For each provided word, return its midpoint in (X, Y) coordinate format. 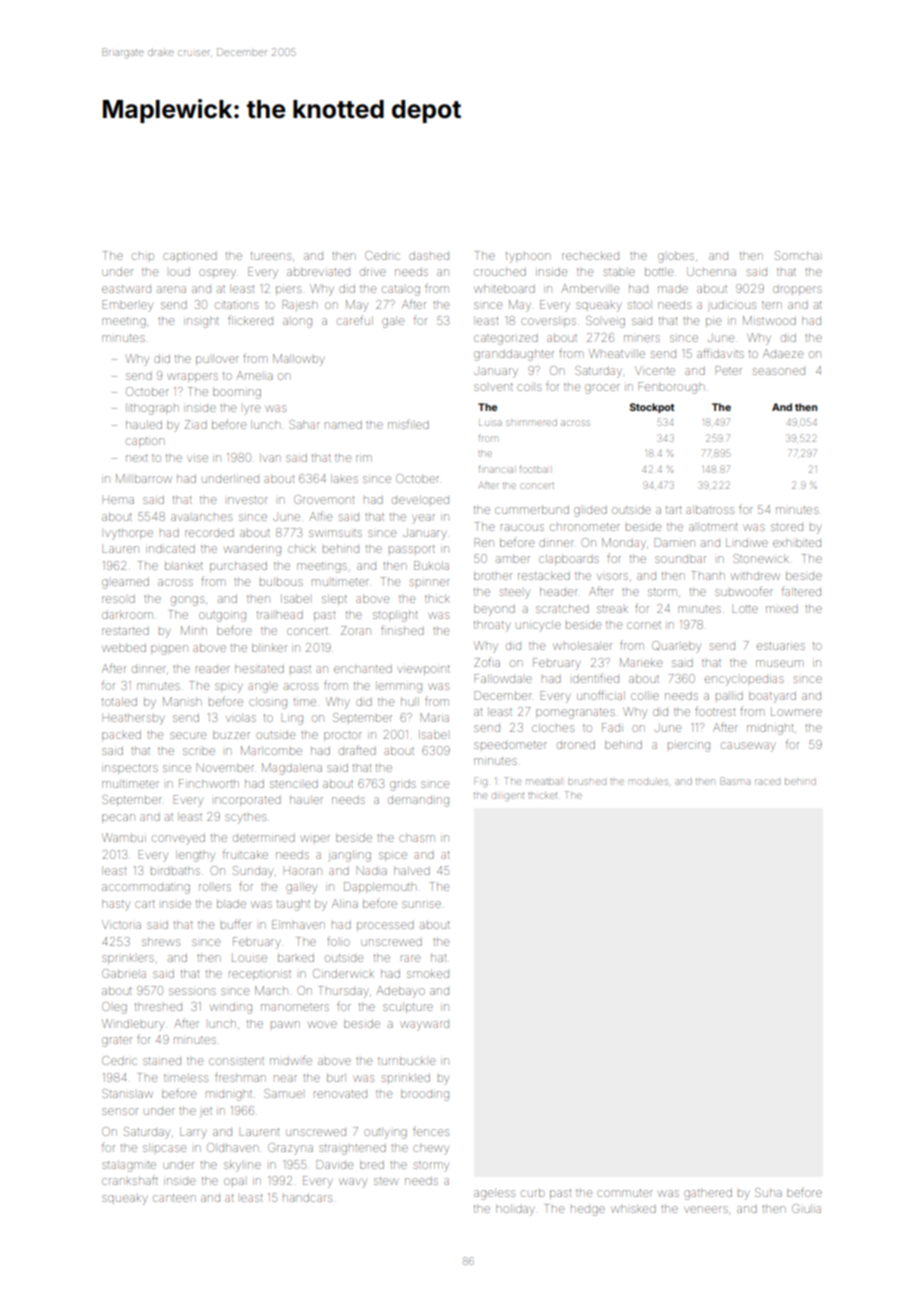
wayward (425, 1026)
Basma (735, 781)
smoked (428, 973)
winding (231, 1008)
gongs (187, 601)
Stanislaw (127, 1093)
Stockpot (652, 408)
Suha (768, 1192)
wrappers (193, 377)
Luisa (490, 423)
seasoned (779, 371)
